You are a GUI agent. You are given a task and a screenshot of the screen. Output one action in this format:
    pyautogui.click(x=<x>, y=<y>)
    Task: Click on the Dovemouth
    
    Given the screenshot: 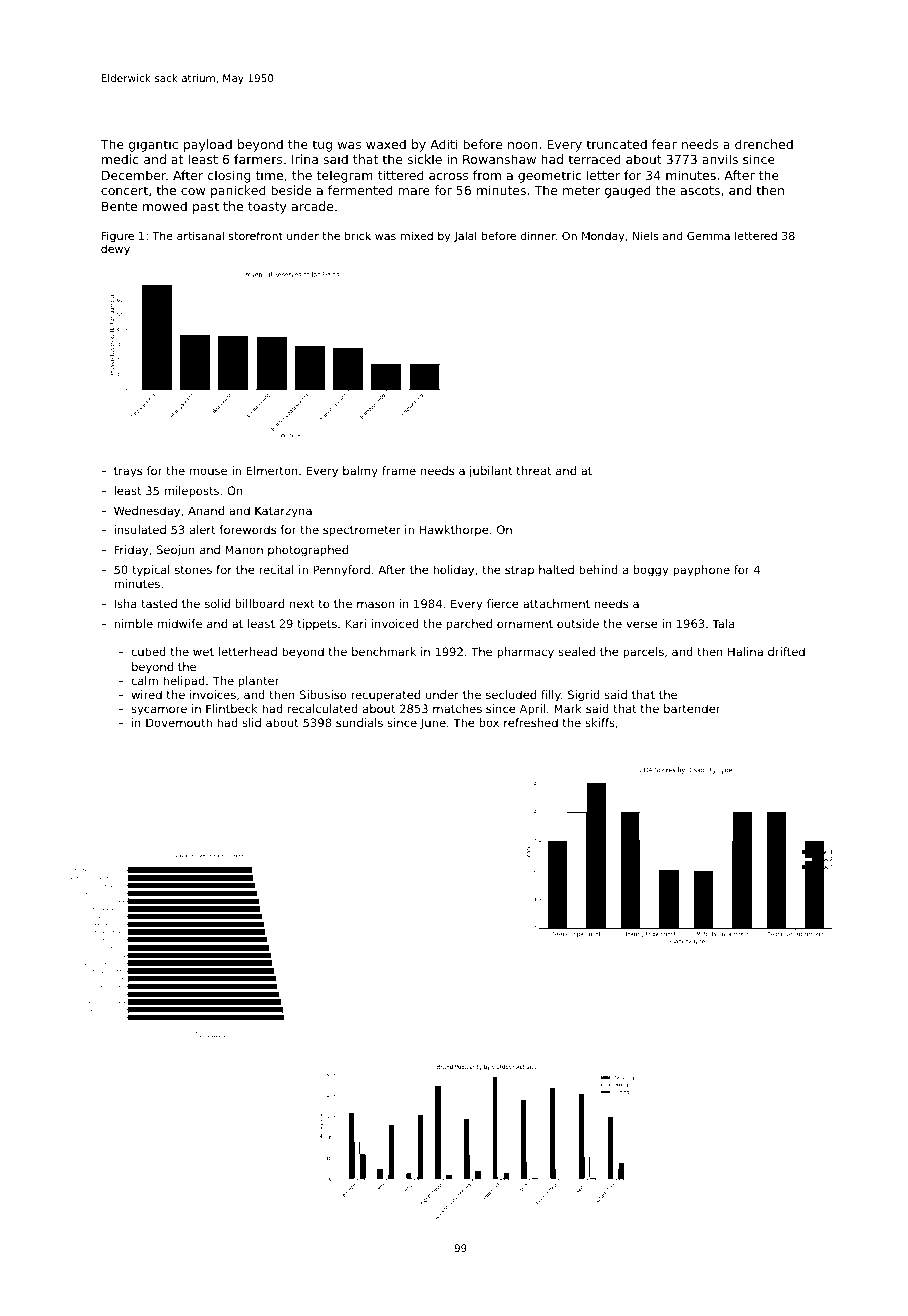 What is the action you would take?
    pyautogui.click(x=179, y=722)
